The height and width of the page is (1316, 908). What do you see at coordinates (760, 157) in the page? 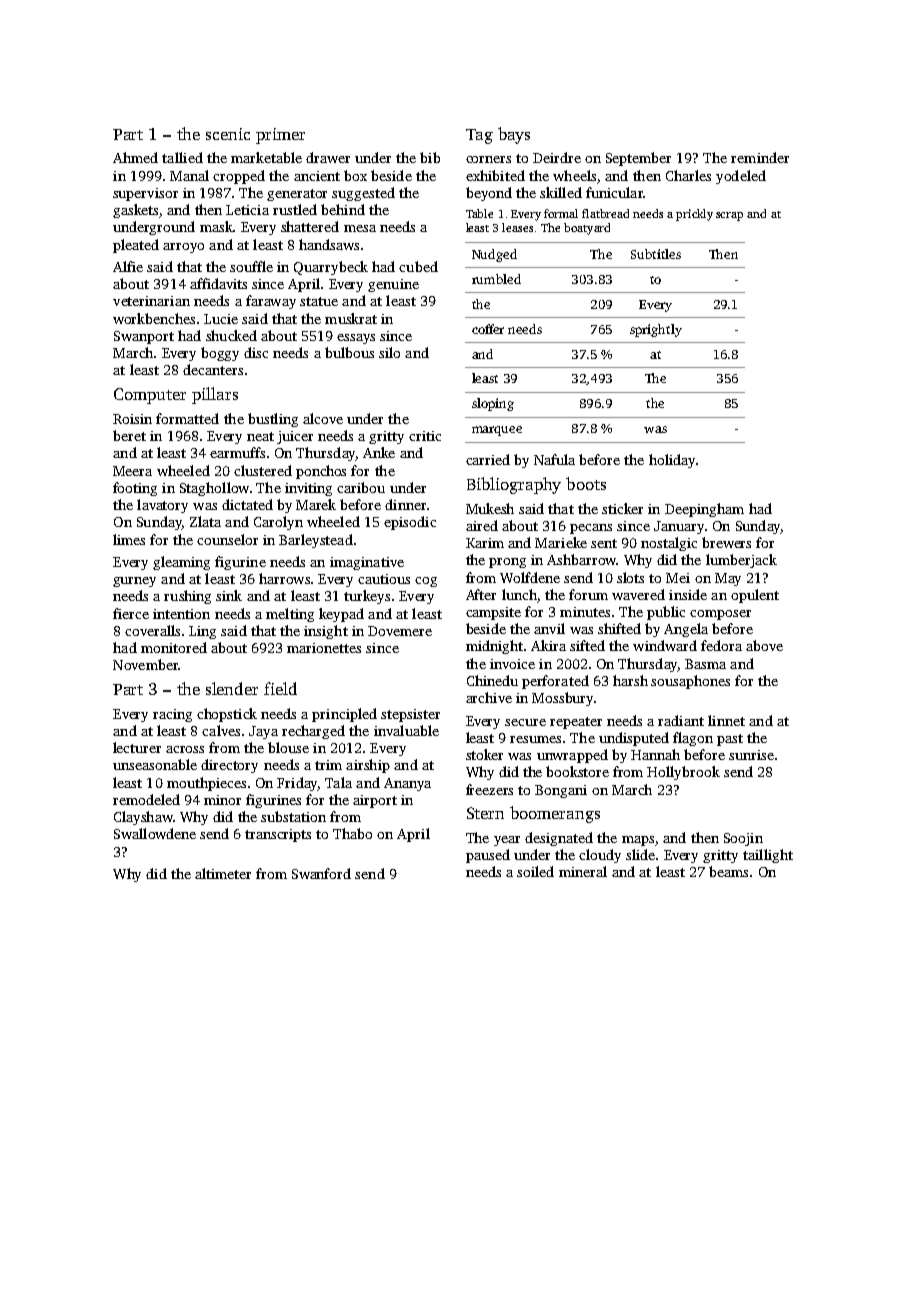
I see `reminder` at bounding box center [760, 157].
